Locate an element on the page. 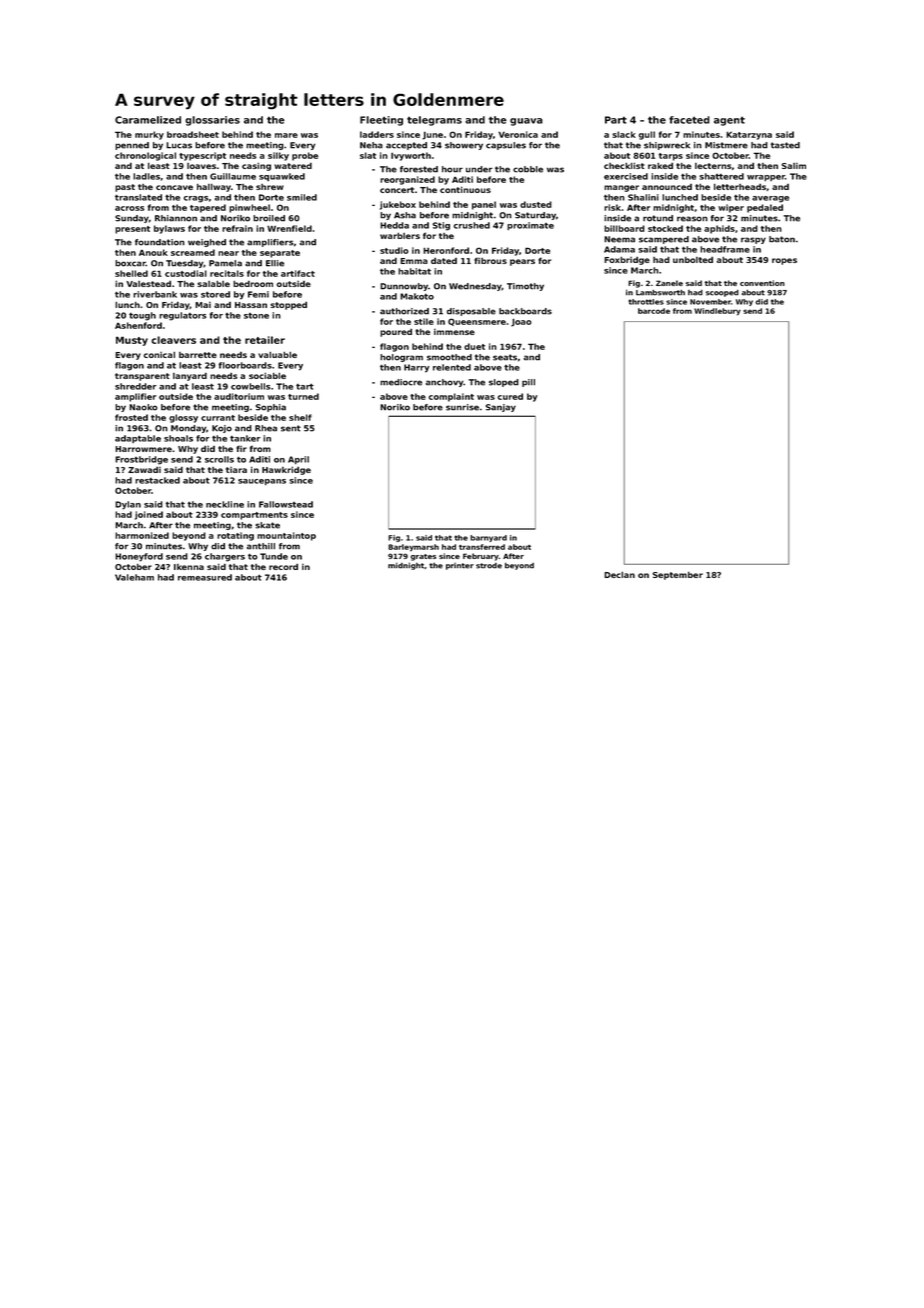 Image resolution: width=924 pixels, height=1308 pixels. tapered is located at coordinates (208, 208).
